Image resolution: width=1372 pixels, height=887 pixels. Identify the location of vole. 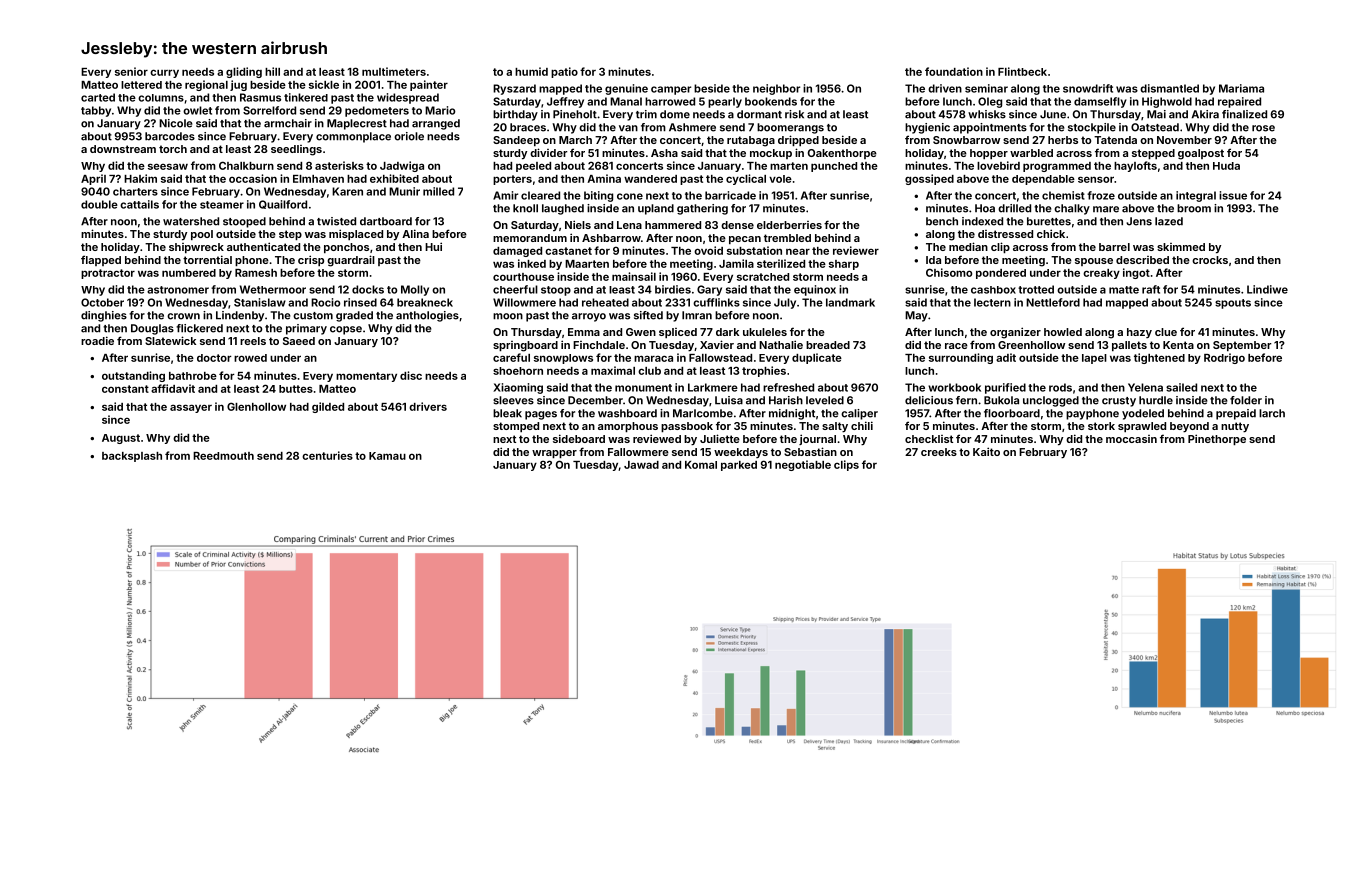
(780, 179).
